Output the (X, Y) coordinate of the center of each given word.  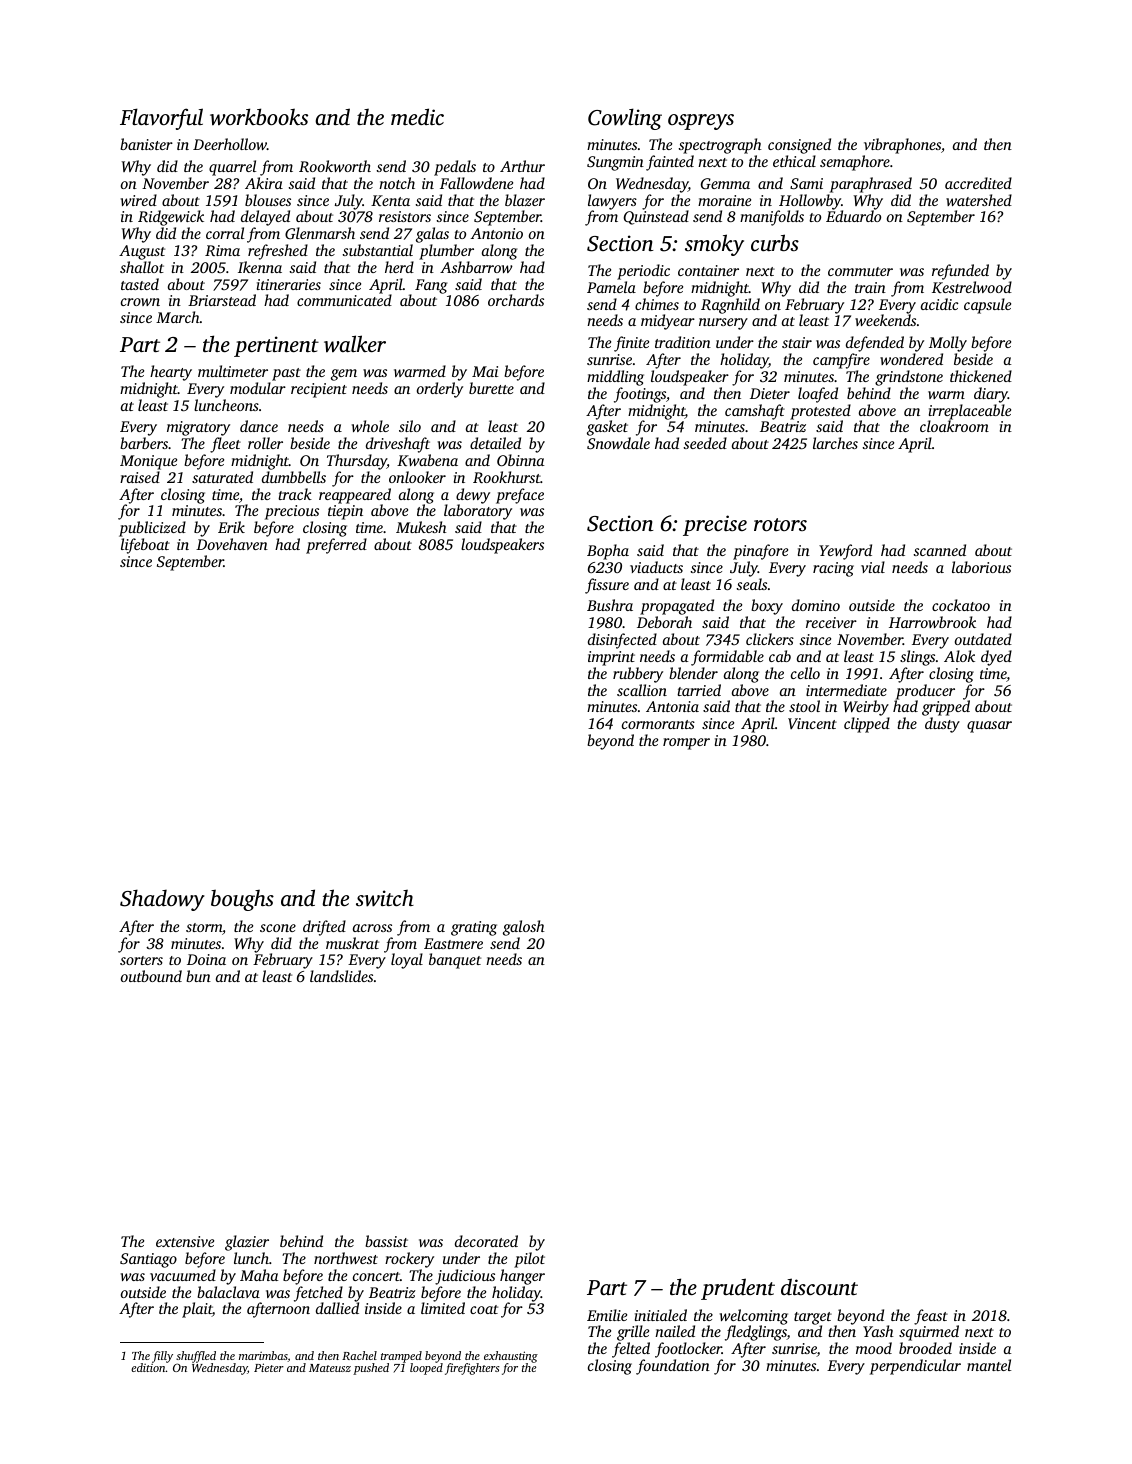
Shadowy (162, 900)
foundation (673, 1367)
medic (417, 116)
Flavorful (161, 119)
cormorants (658, 724)
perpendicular (915, 1367)
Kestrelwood (972, 287)
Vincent (812, 723)
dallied (337, 1308)
